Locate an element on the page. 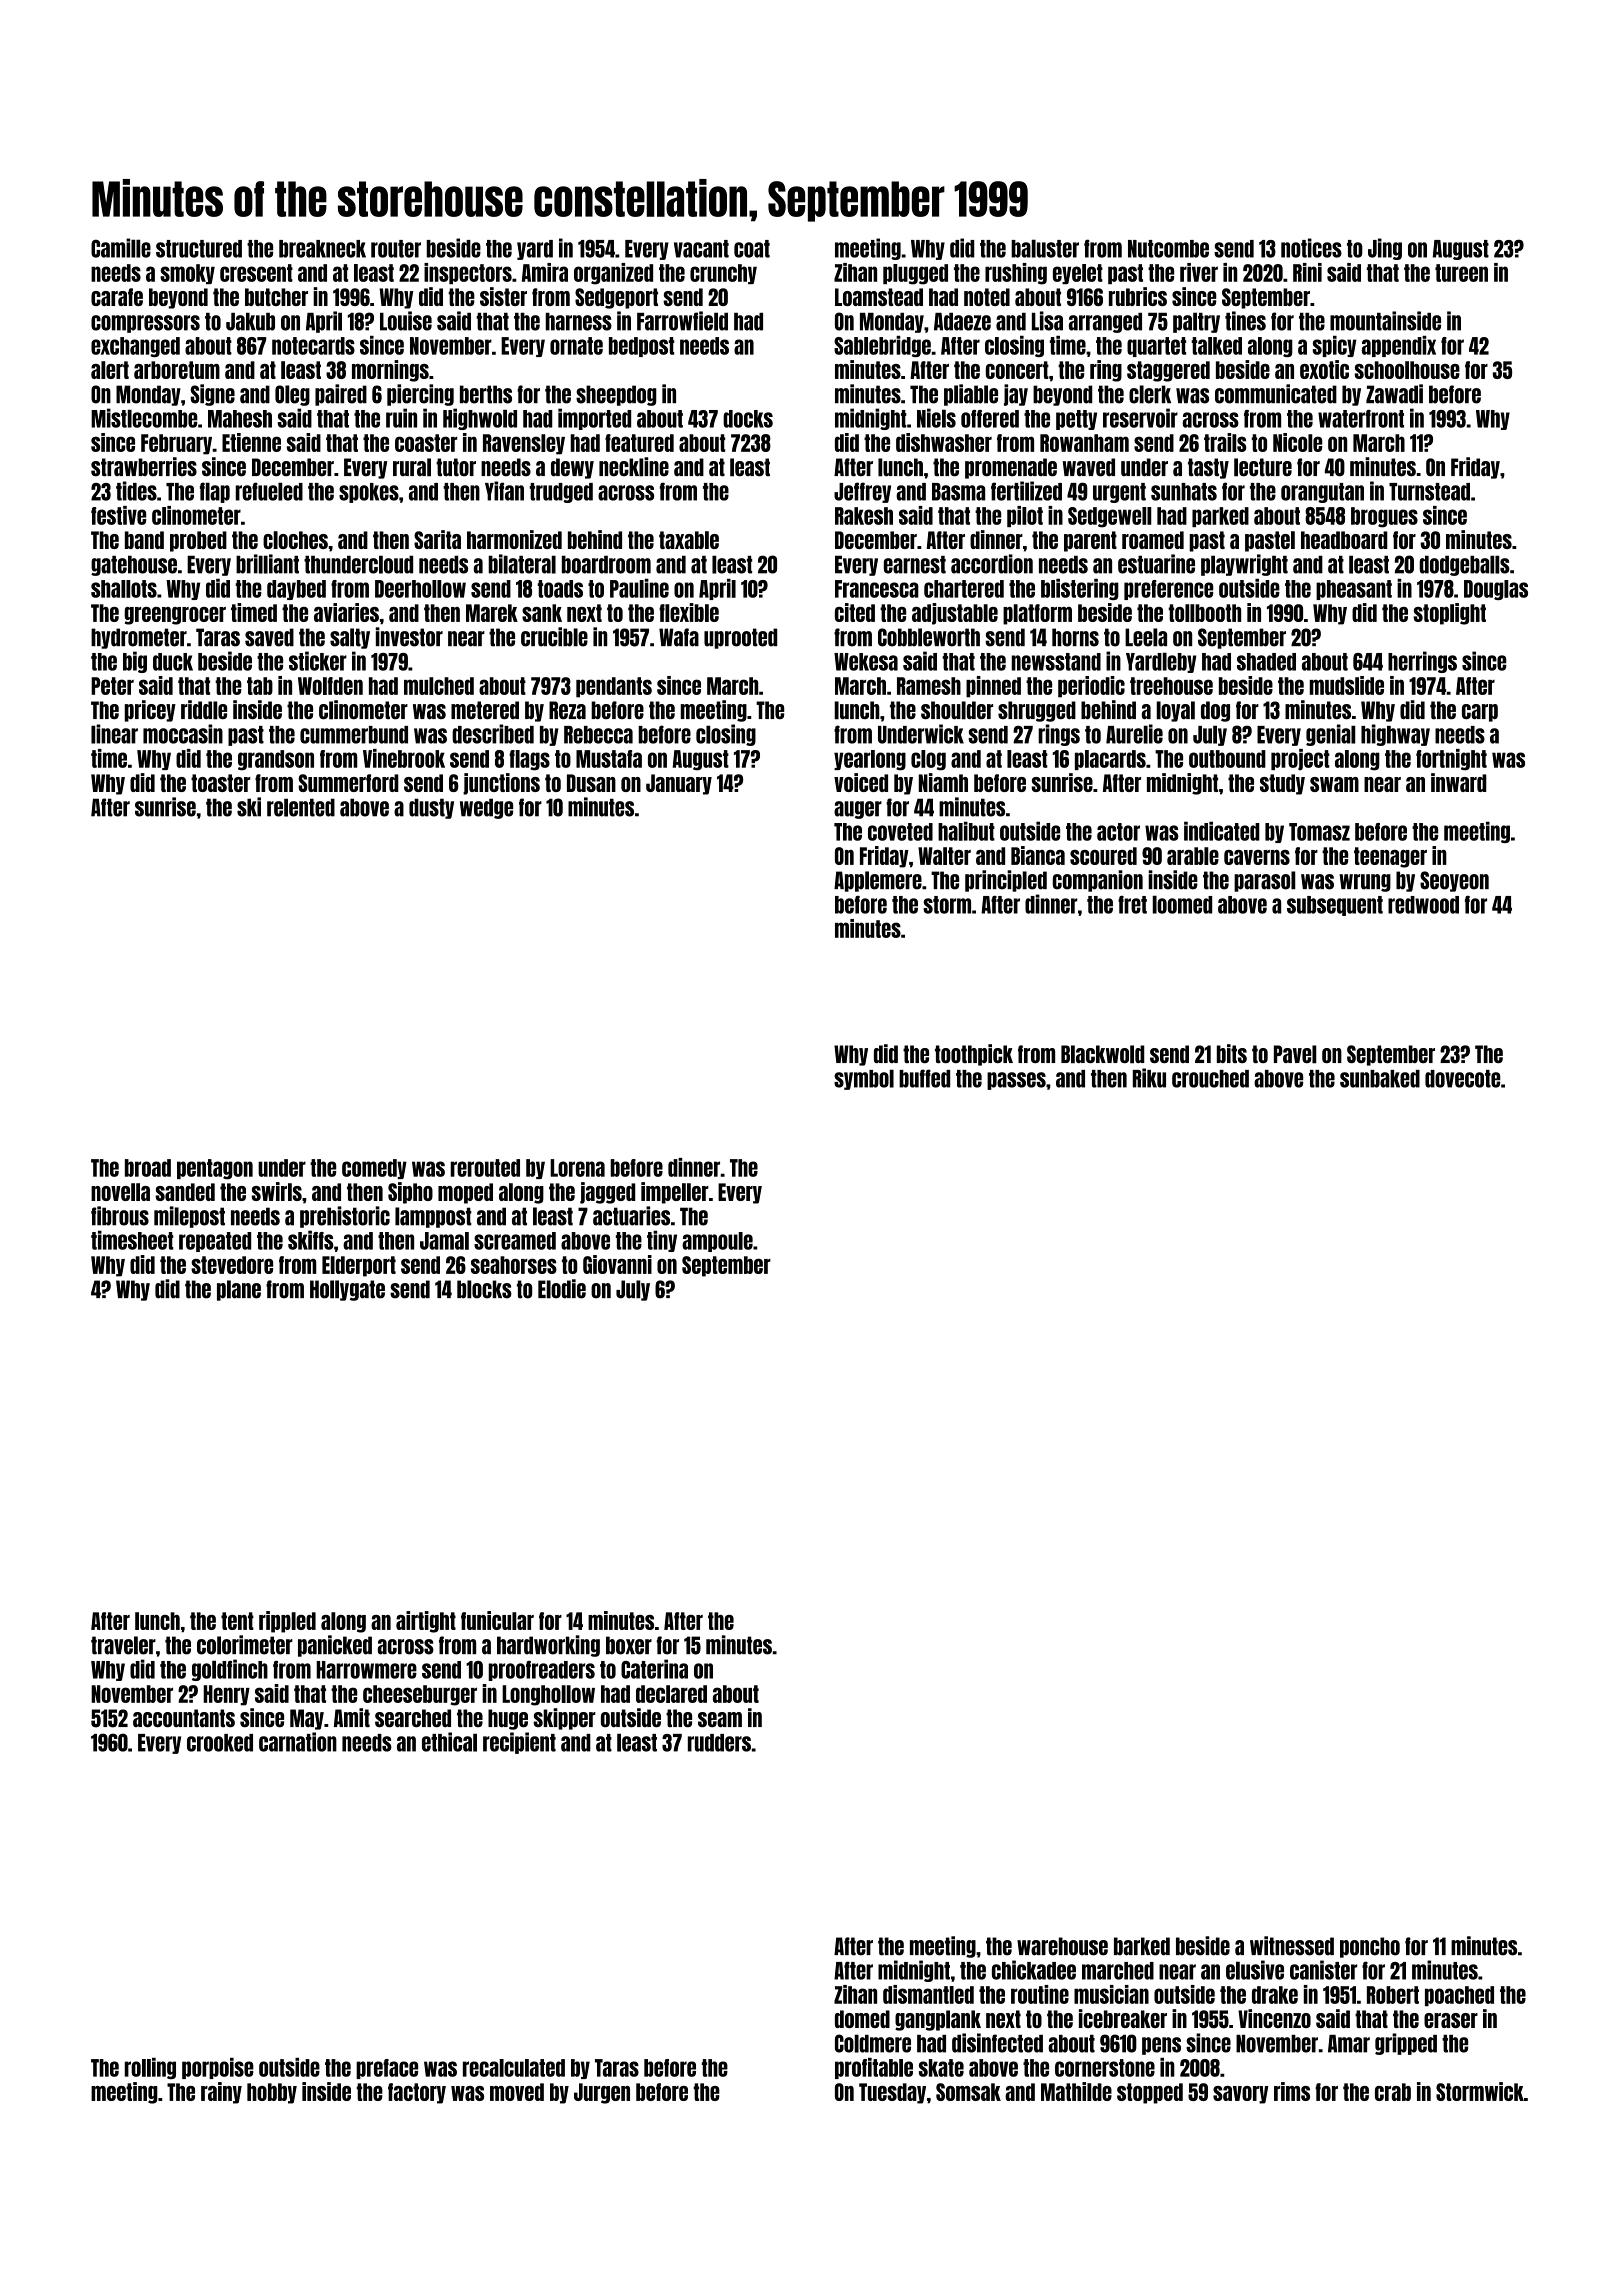  wedge is located at coordinates (486, 808).
